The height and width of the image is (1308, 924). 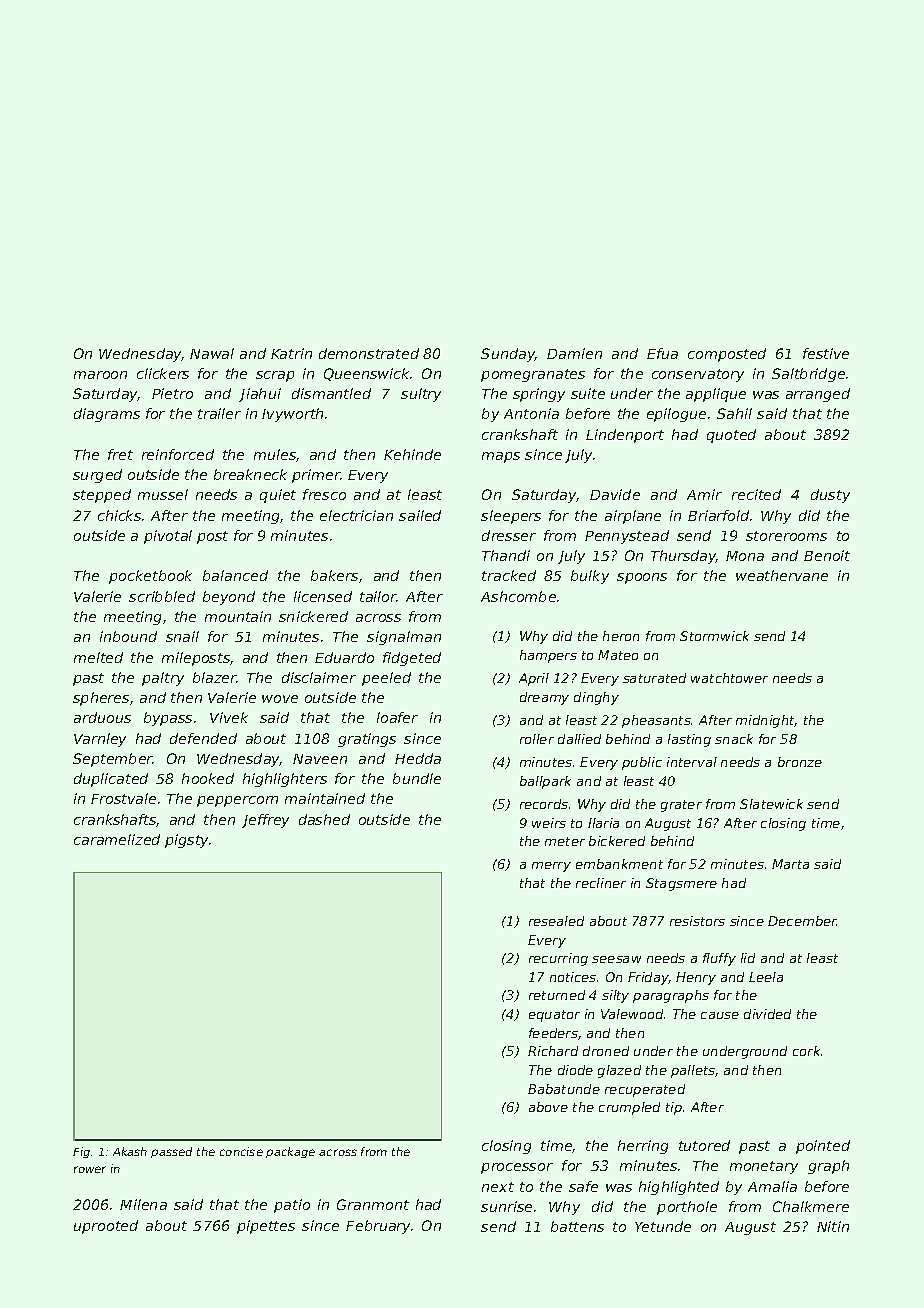 What do you see at coordinates (548, 656) in the image?
I see `hampers` at bounding box center [548, 656].
